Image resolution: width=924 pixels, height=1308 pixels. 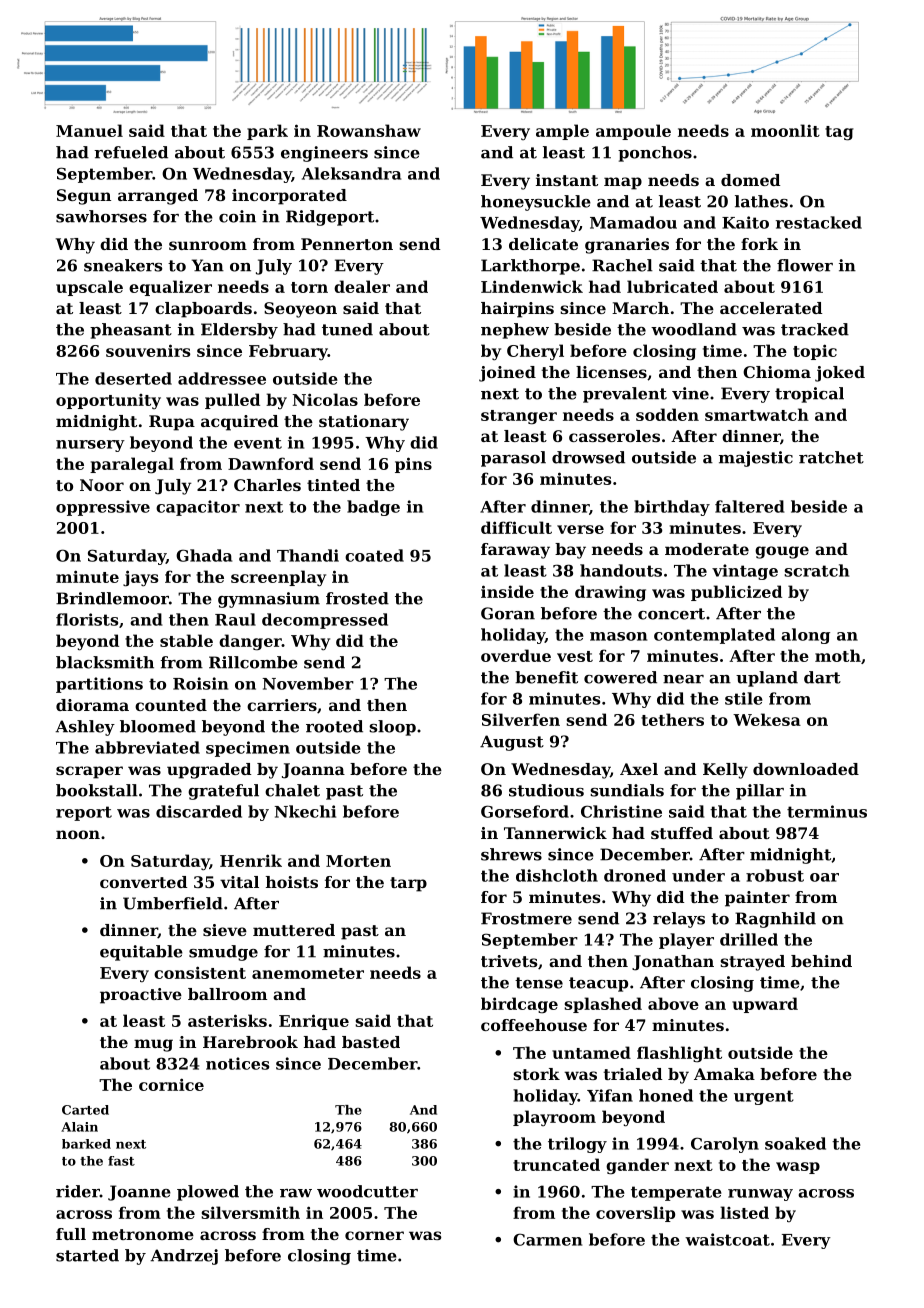 I want to click on Brindlemoor, so click(x=112, y=598).
